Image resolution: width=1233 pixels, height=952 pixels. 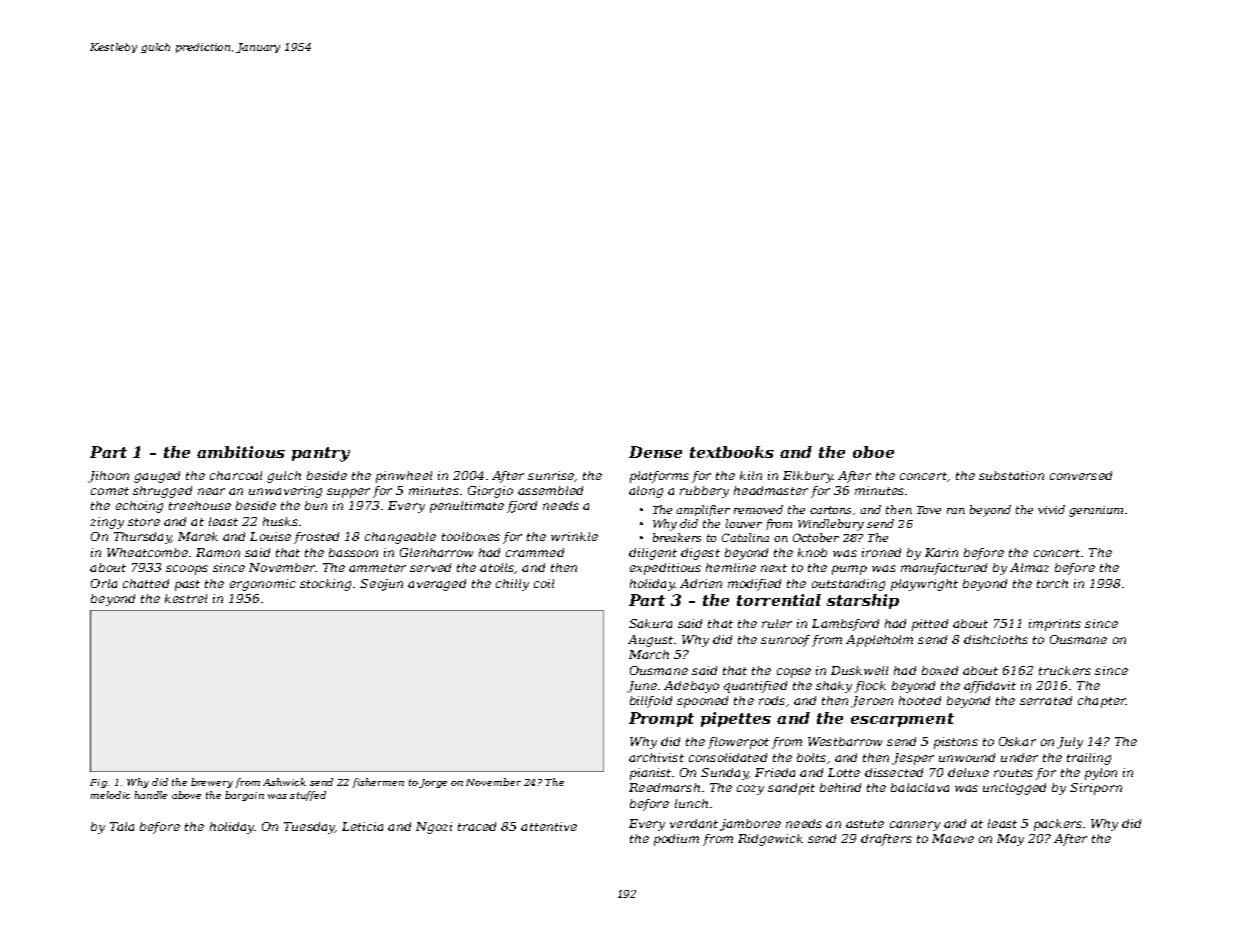 What do you see at coordinates (404, 477) in the screenshot?
I see `pinwheel` at bounding box center [404, 477].
